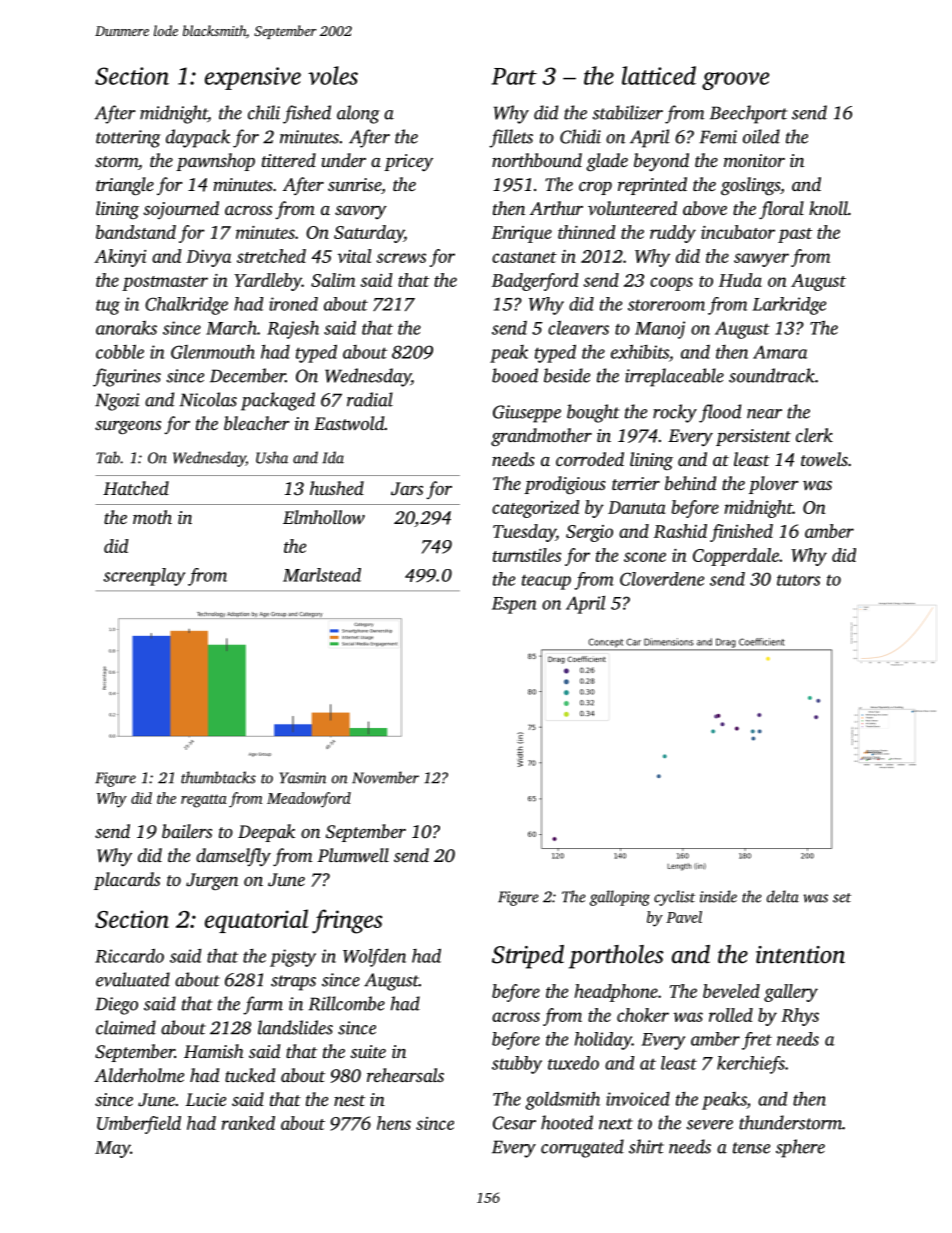  I want to click on Marlstead, so click(322, 575).
